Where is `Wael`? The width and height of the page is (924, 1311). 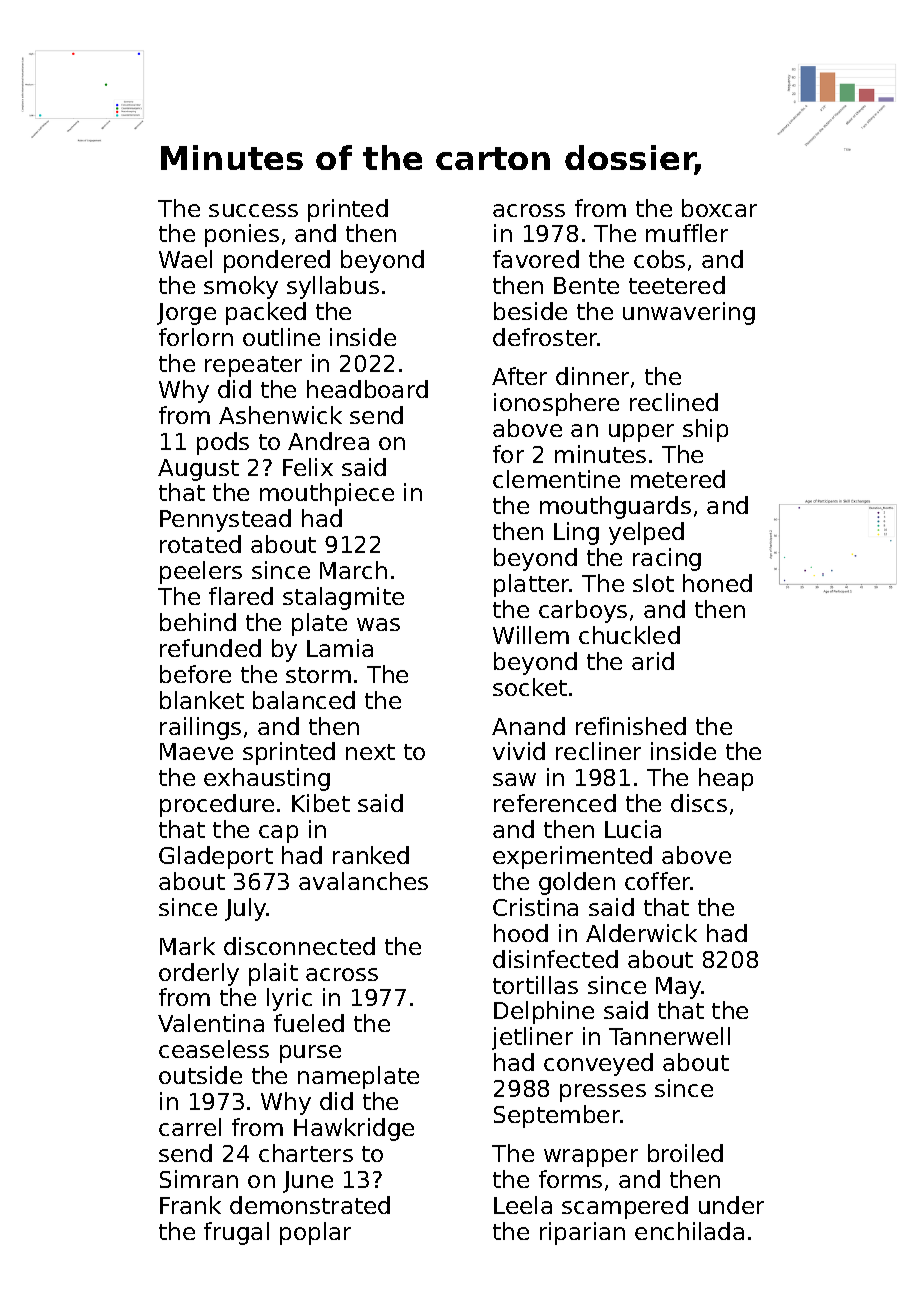
Wael is located at coordinates (185, 259).
